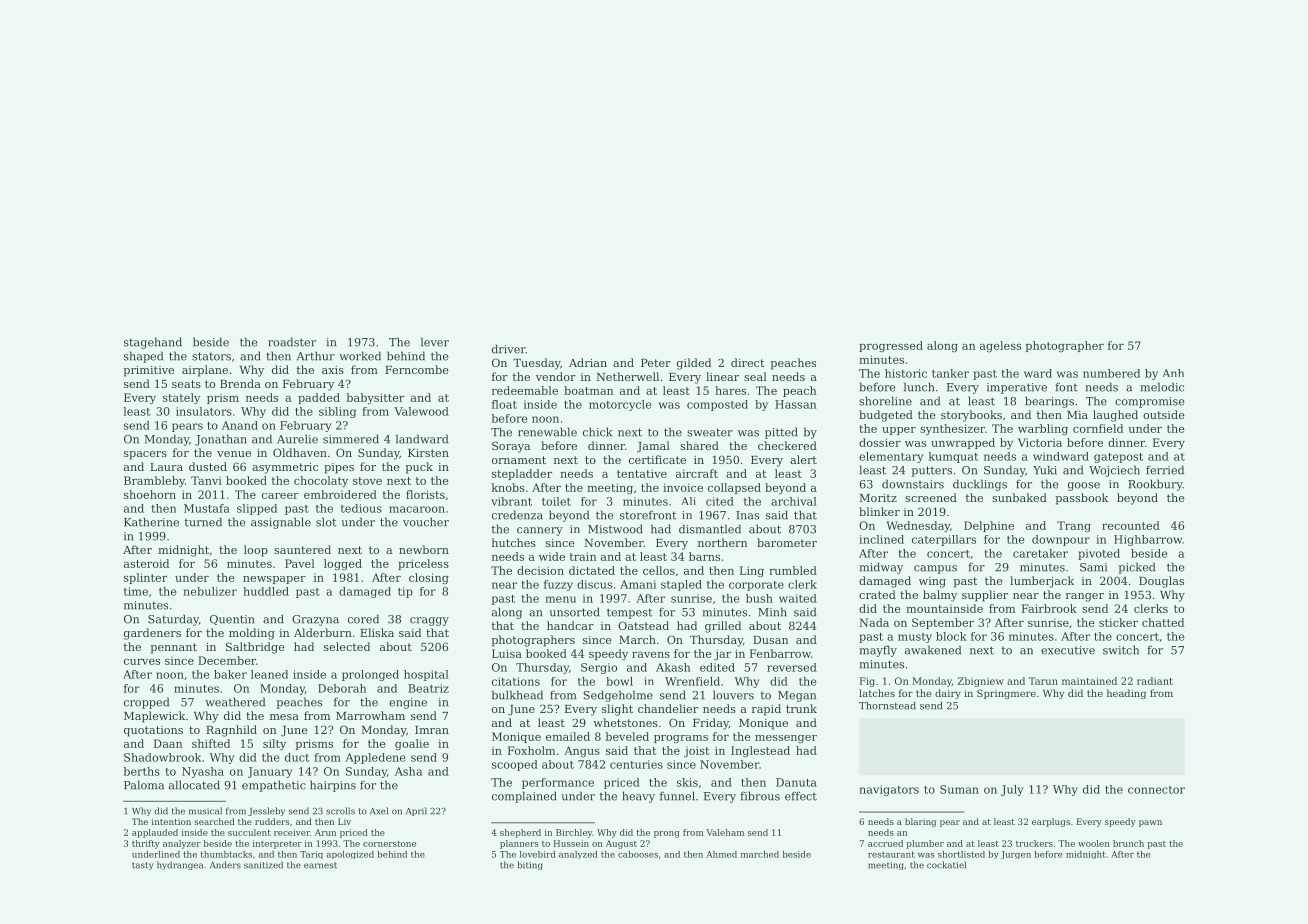 The height and width of the image is (924, 1308). What do you see at coordinates (292, 342) in the image?
I see `roadster` at bounding box center [292, 342].
